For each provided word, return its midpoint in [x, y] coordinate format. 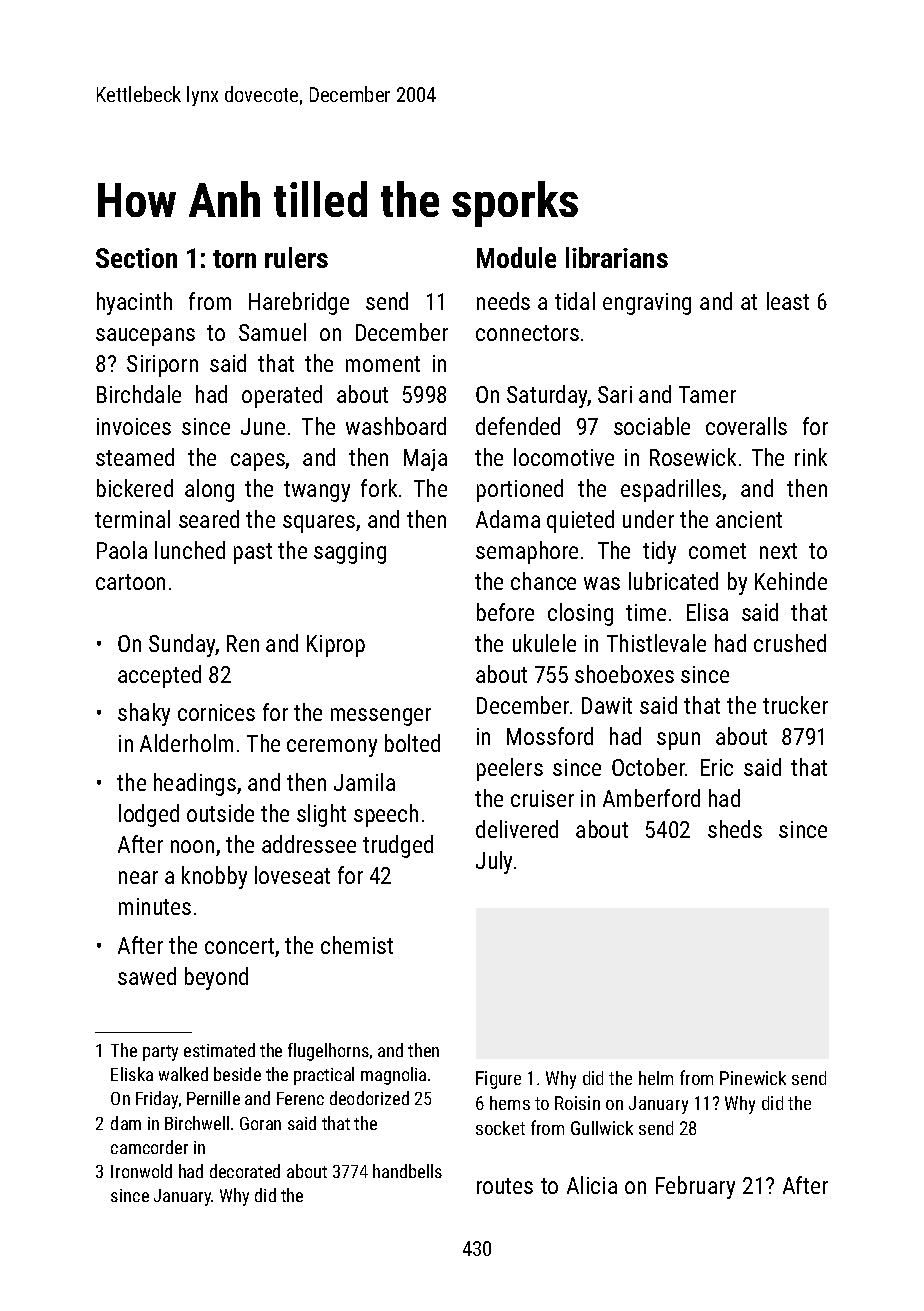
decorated [245, 1171]
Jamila [364, 782]
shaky [144, 714]
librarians [617, 257]
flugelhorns [328, 1052]
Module [516, 257]
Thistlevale [656, 643]
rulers [296, 257]
